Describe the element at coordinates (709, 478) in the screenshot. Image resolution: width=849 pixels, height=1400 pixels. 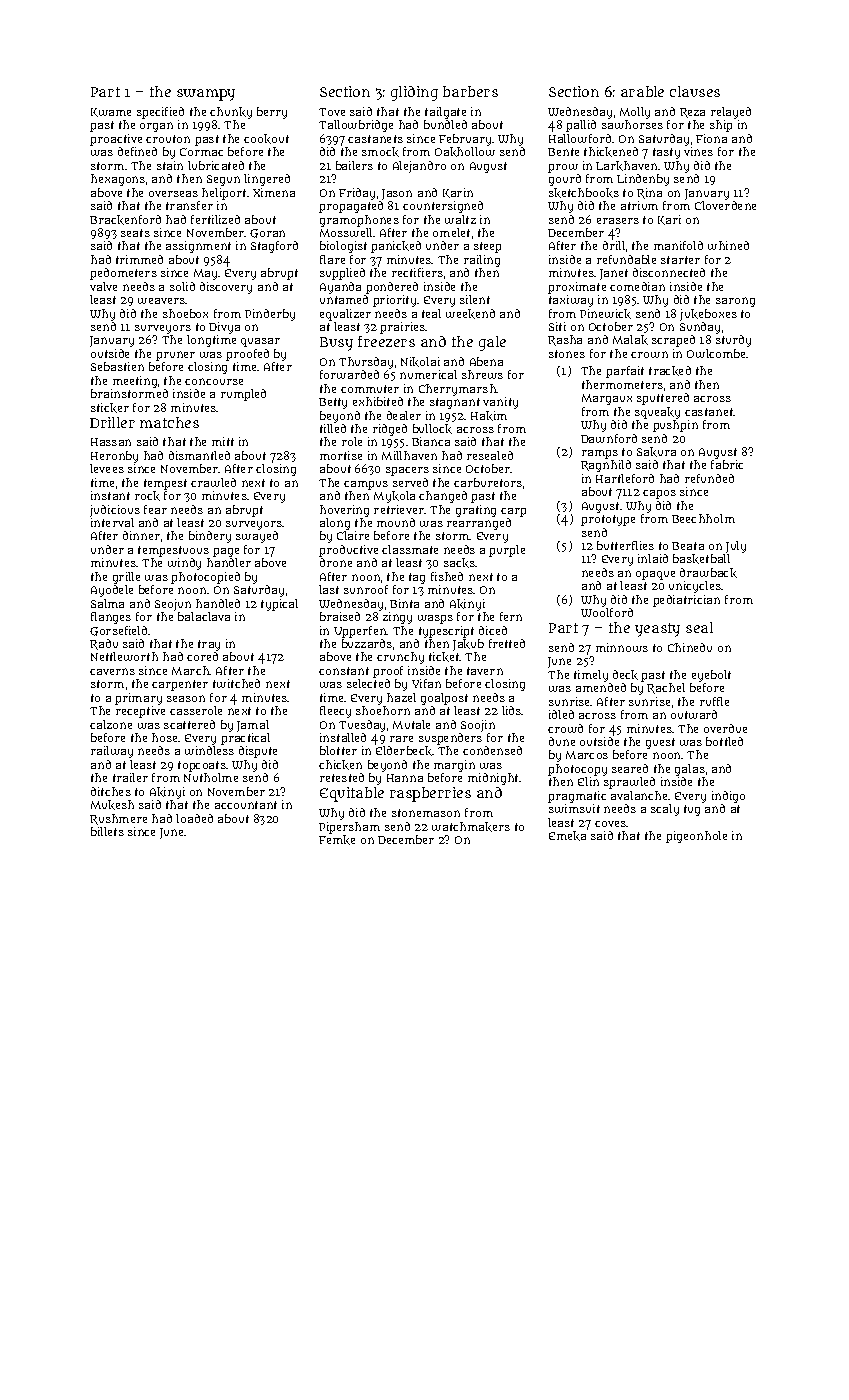
I see `refunded` at that location.
